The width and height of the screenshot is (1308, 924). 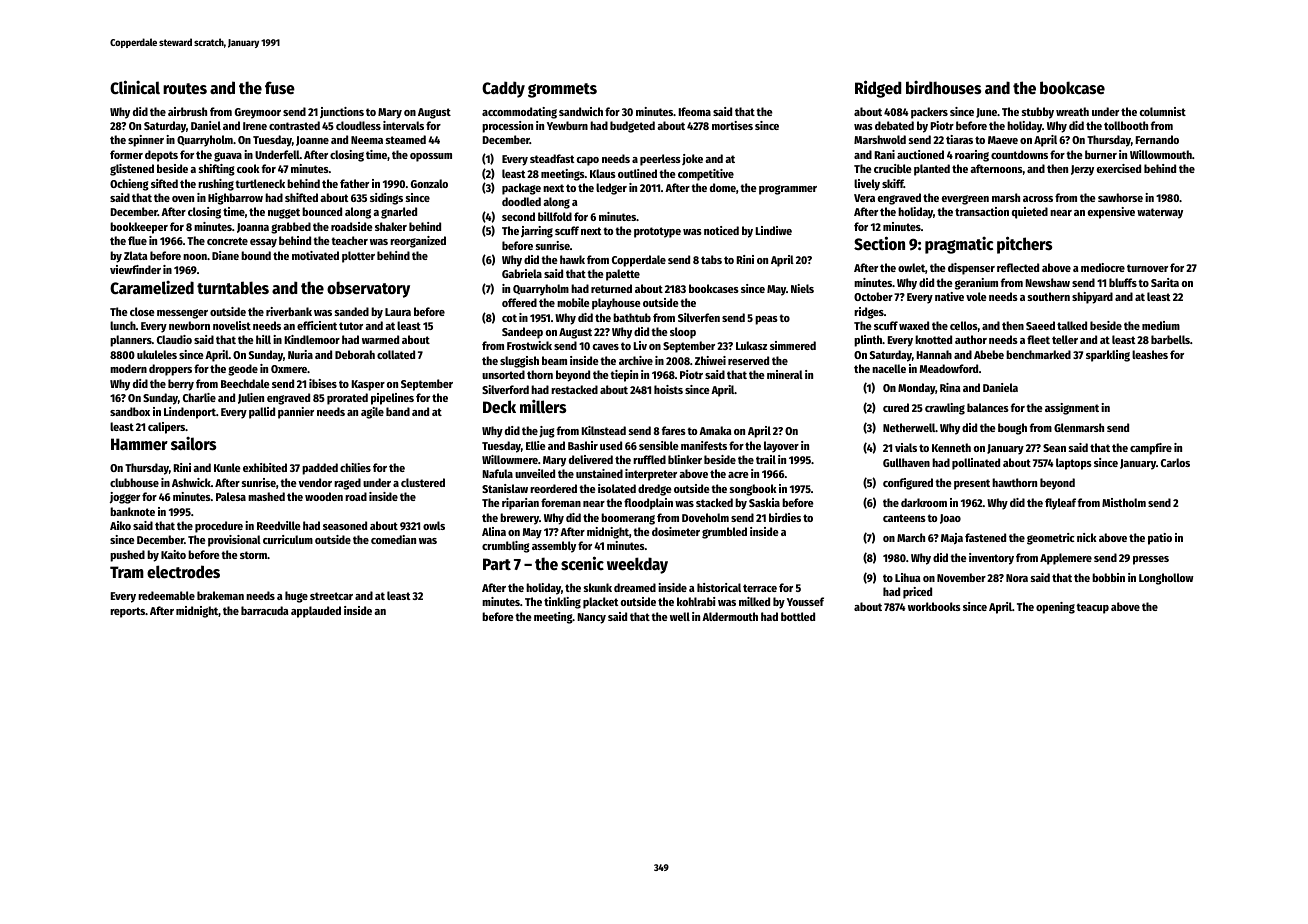 I want to click on millers, so click(x=543, y=406).
